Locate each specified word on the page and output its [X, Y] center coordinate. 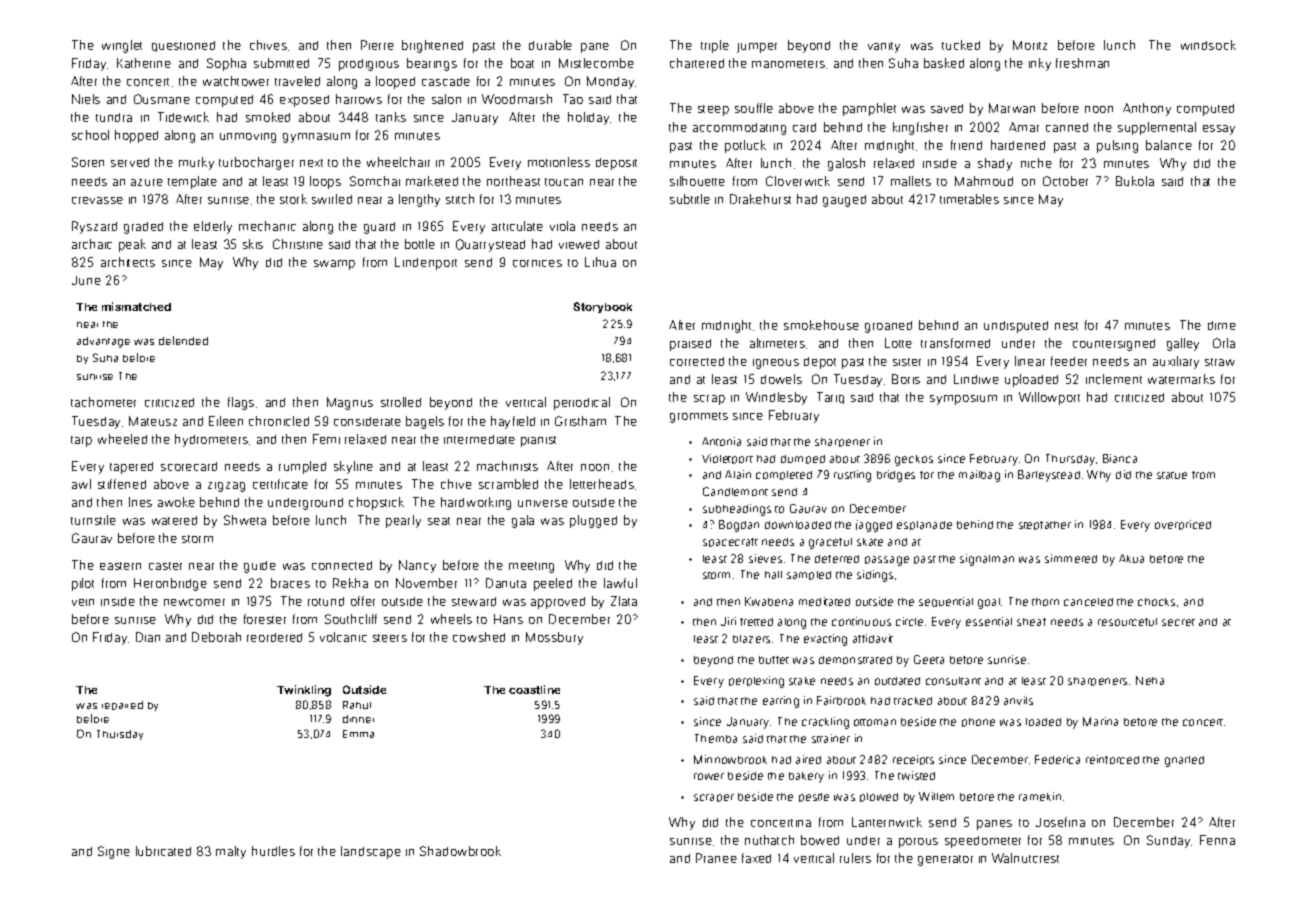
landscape [371, 852]
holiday [588, 118]
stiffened [122, 484]
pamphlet [869, 109]
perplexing [756, 682]
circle [909, 621]
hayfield [513, 422]
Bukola [1135, 181]
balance [1169, 145]
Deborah [216, 637]
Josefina [1060, 822]
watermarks [1181, 379]
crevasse [97, 200]
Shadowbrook [460, 851]
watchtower [236, 81]
